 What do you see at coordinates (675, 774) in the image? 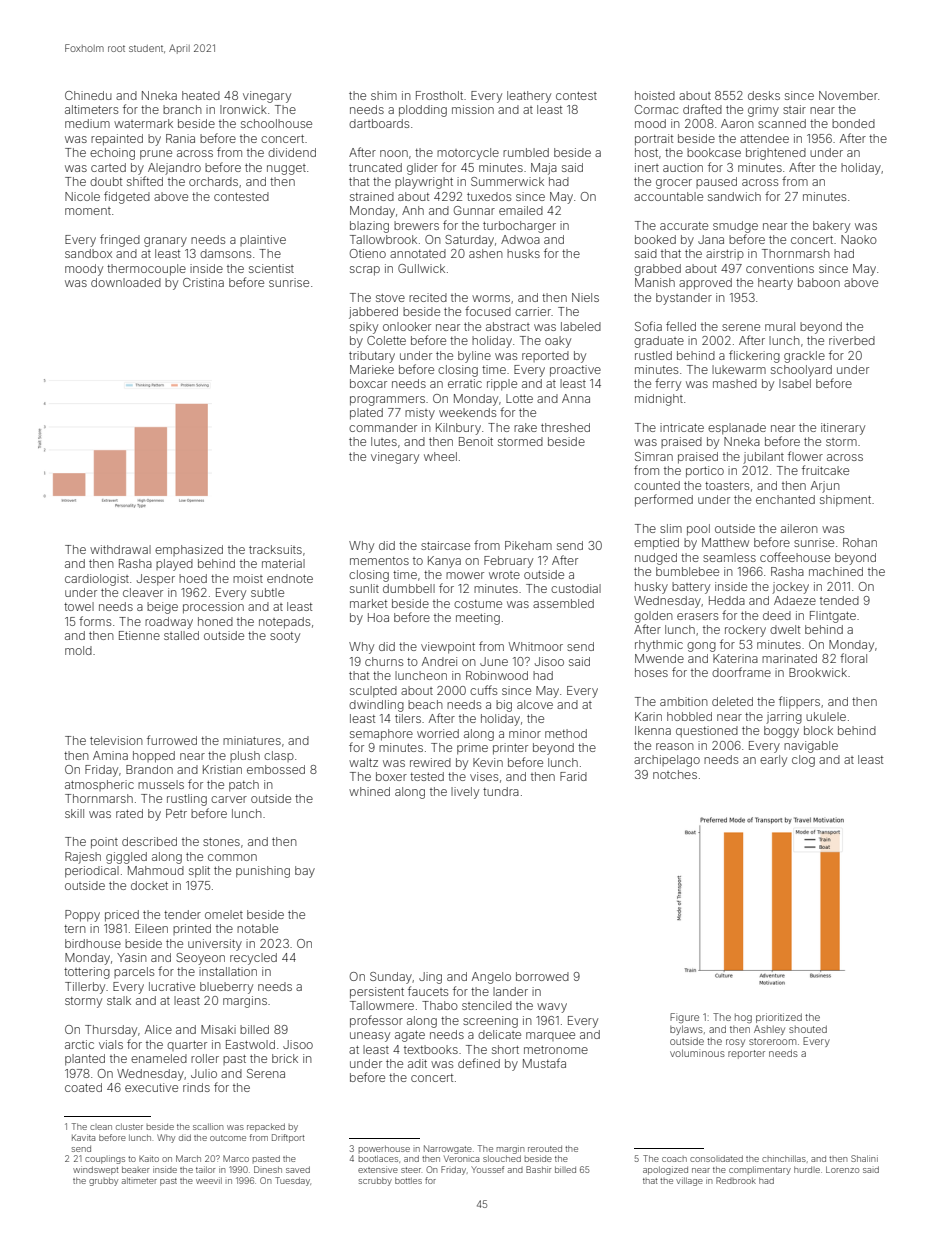
I see `notches` at bounding box center [675, 774].
